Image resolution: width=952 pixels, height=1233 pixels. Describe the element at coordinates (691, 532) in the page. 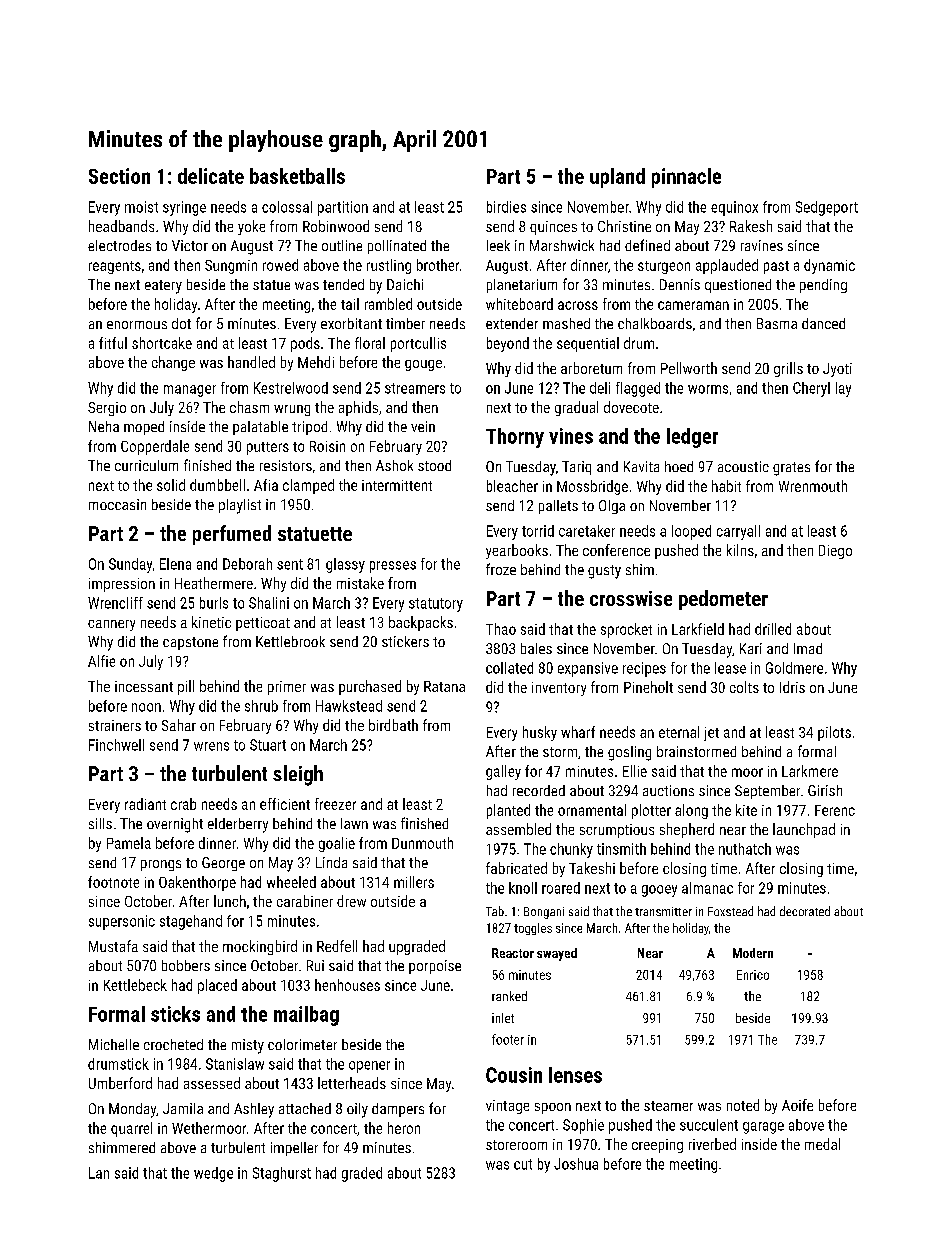

I see `looped` at that location.
